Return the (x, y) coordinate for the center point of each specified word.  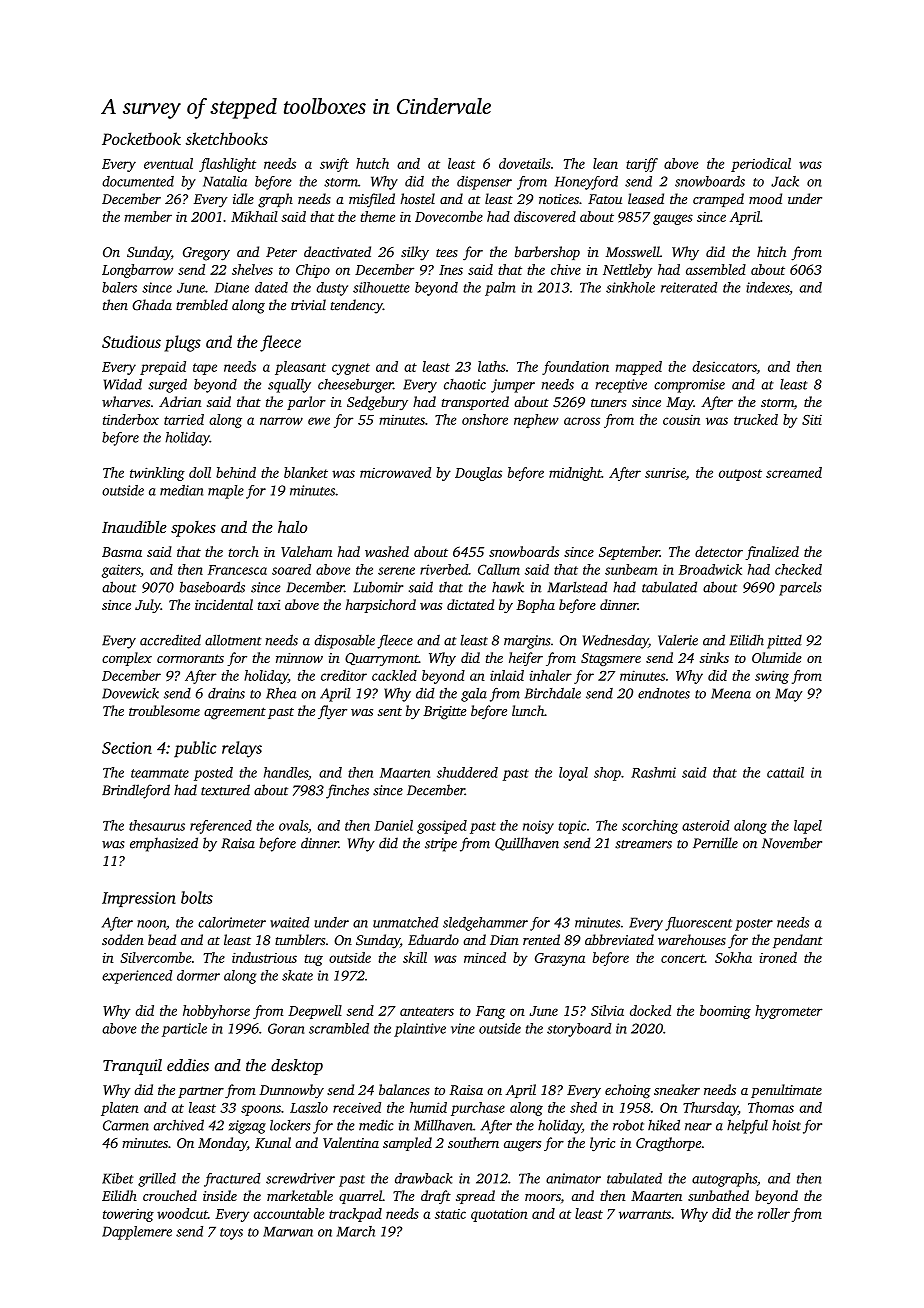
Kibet (117, 1178)
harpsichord (381, 606)
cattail (785, 772)
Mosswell (632, 251)
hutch (372, 163)
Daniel (393, 825)
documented (138, 181)
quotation (499, 1215)
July (148, 606)
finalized (772, 553)
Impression (139, 899)
